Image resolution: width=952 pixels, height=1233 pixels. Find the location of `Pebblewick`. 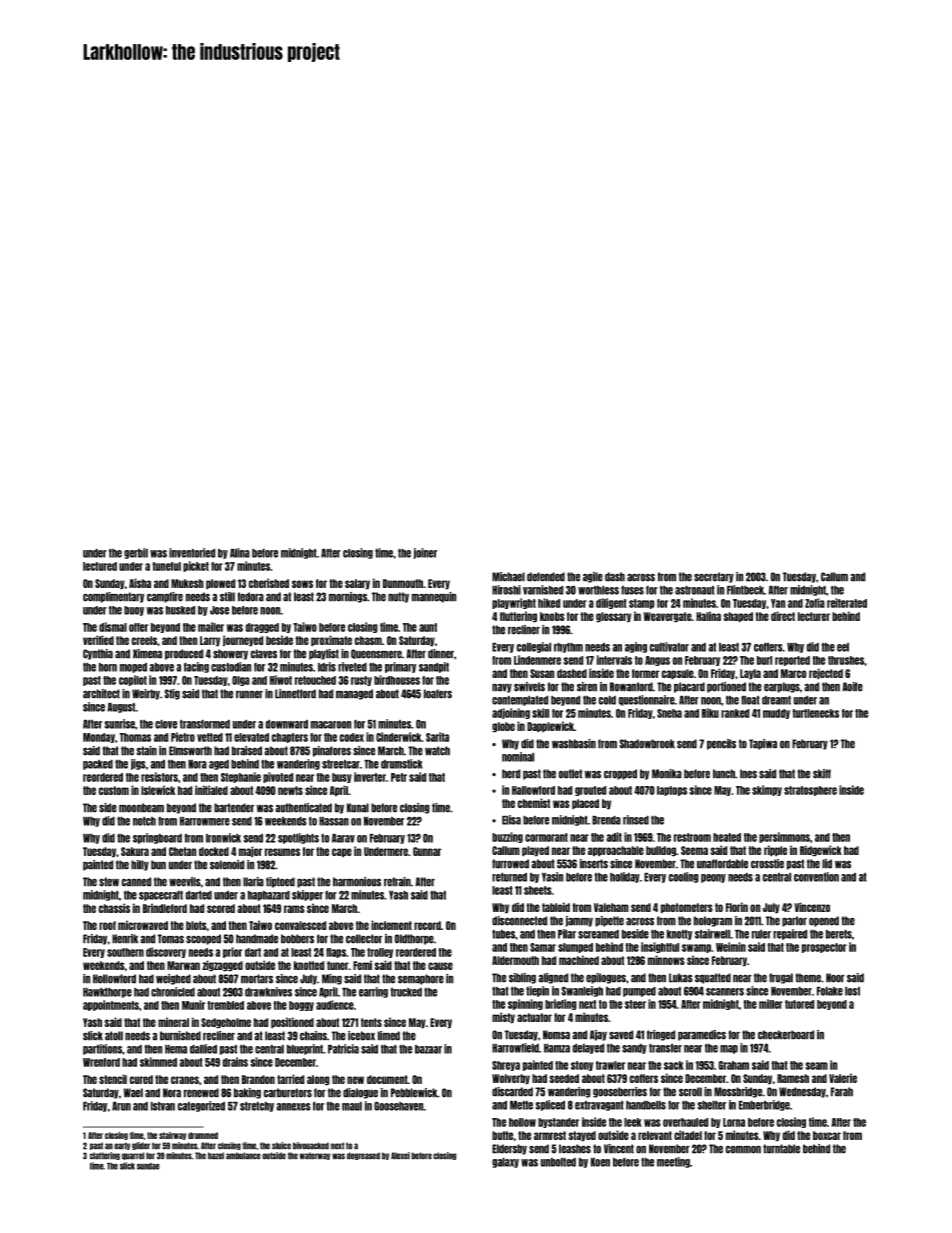

Pebblewick is located at coordinates (414, 1093).
